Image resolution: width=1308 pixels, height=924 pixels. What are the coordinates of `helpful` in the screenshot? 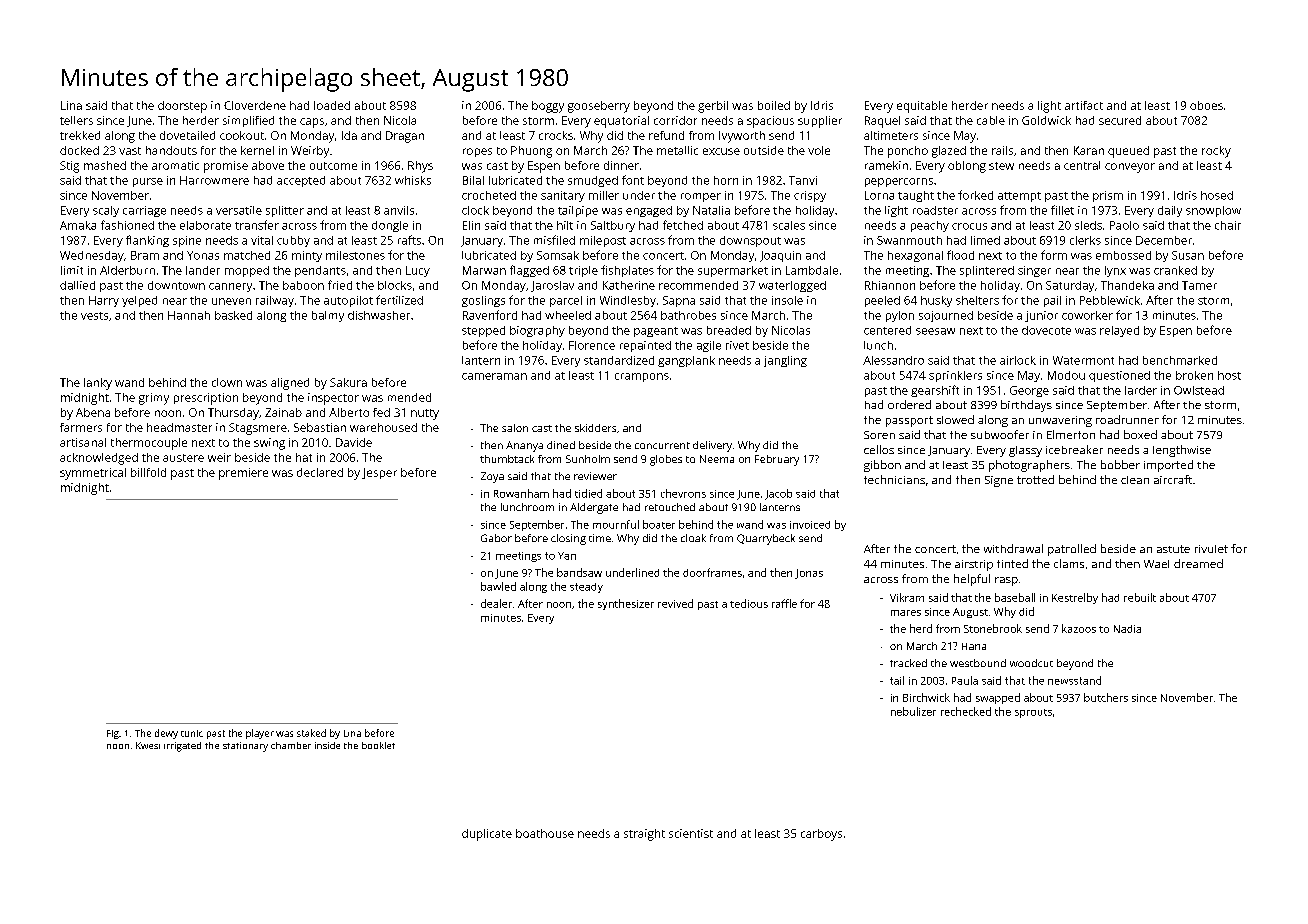 It's located at (972, 580).
